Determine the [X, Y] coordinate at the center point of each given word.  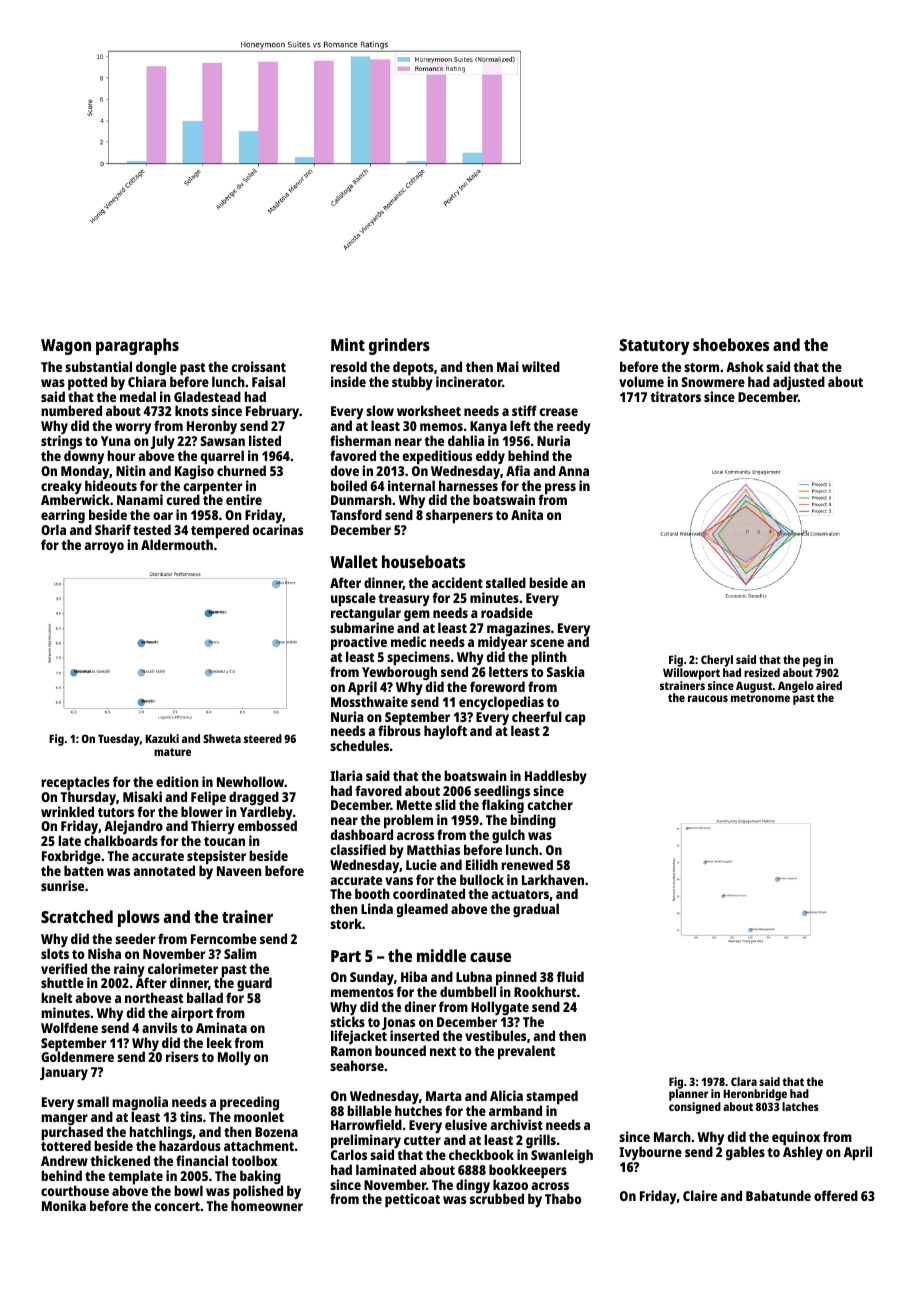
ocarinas [277, 529]
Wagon [66, 347]
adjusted [799, 383]
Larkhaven [553, 879]
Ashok [745, 366]
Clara [744, 1081]
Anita [527, 514]
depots [413, 368]
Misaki [142, 796]
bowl [188, 1190]
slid [445, 804]
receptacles [76, 783]
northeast [154, 997]
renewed [527, 864]
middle [441, 955]
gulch [508, 836]
